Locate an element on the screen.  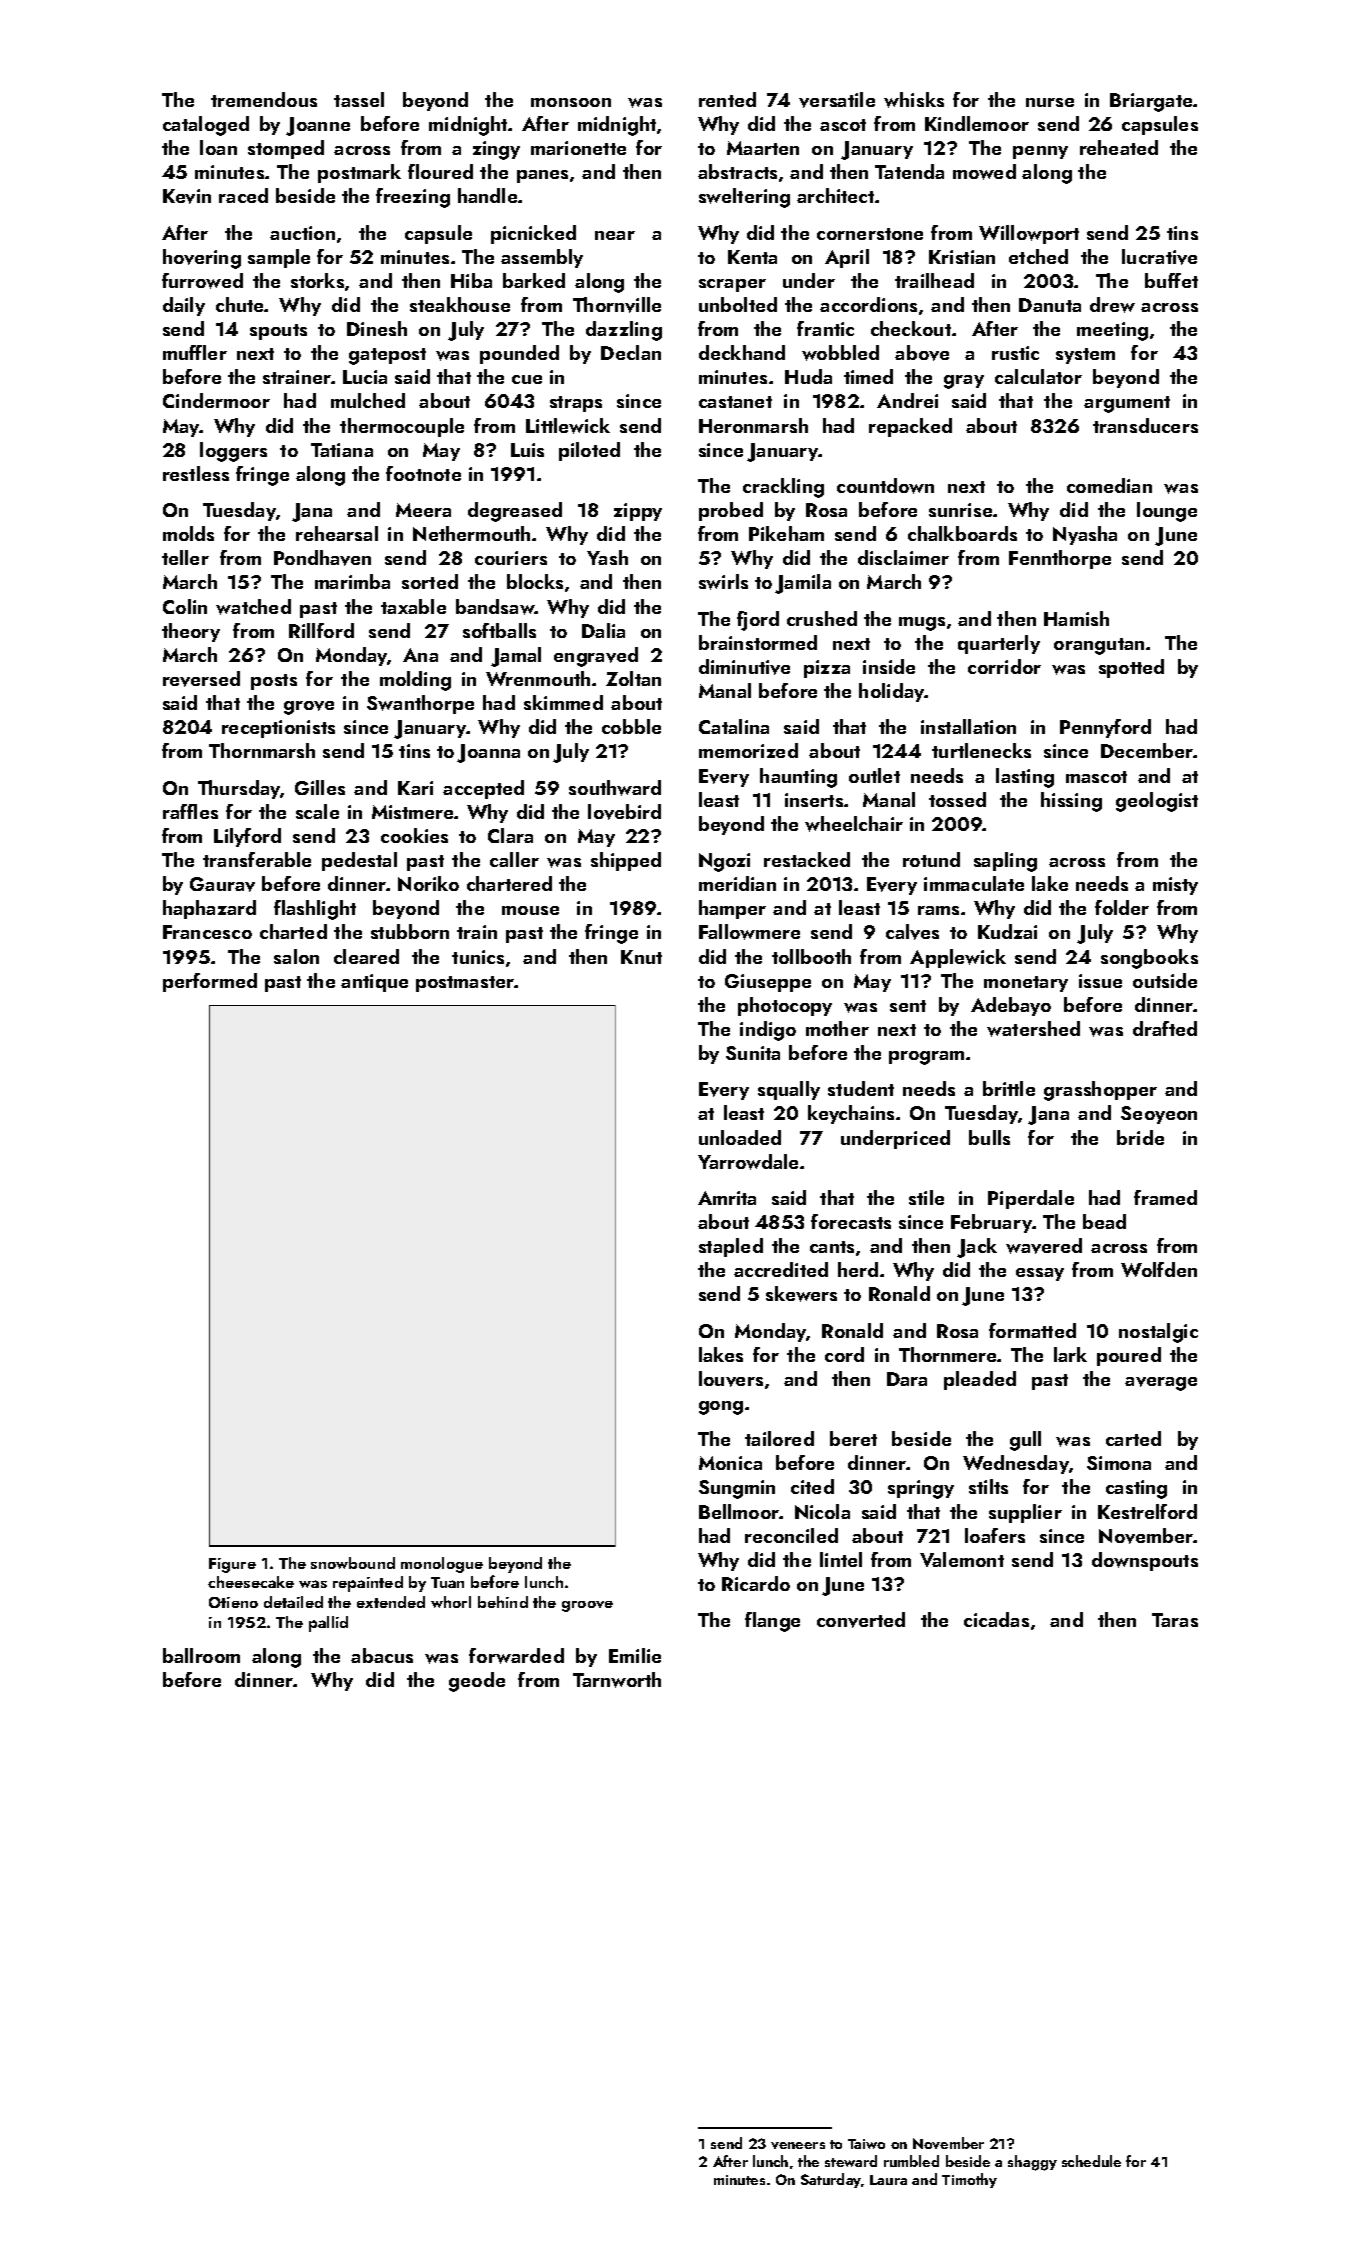
schedule is located at coordinates (1091, 2161).
